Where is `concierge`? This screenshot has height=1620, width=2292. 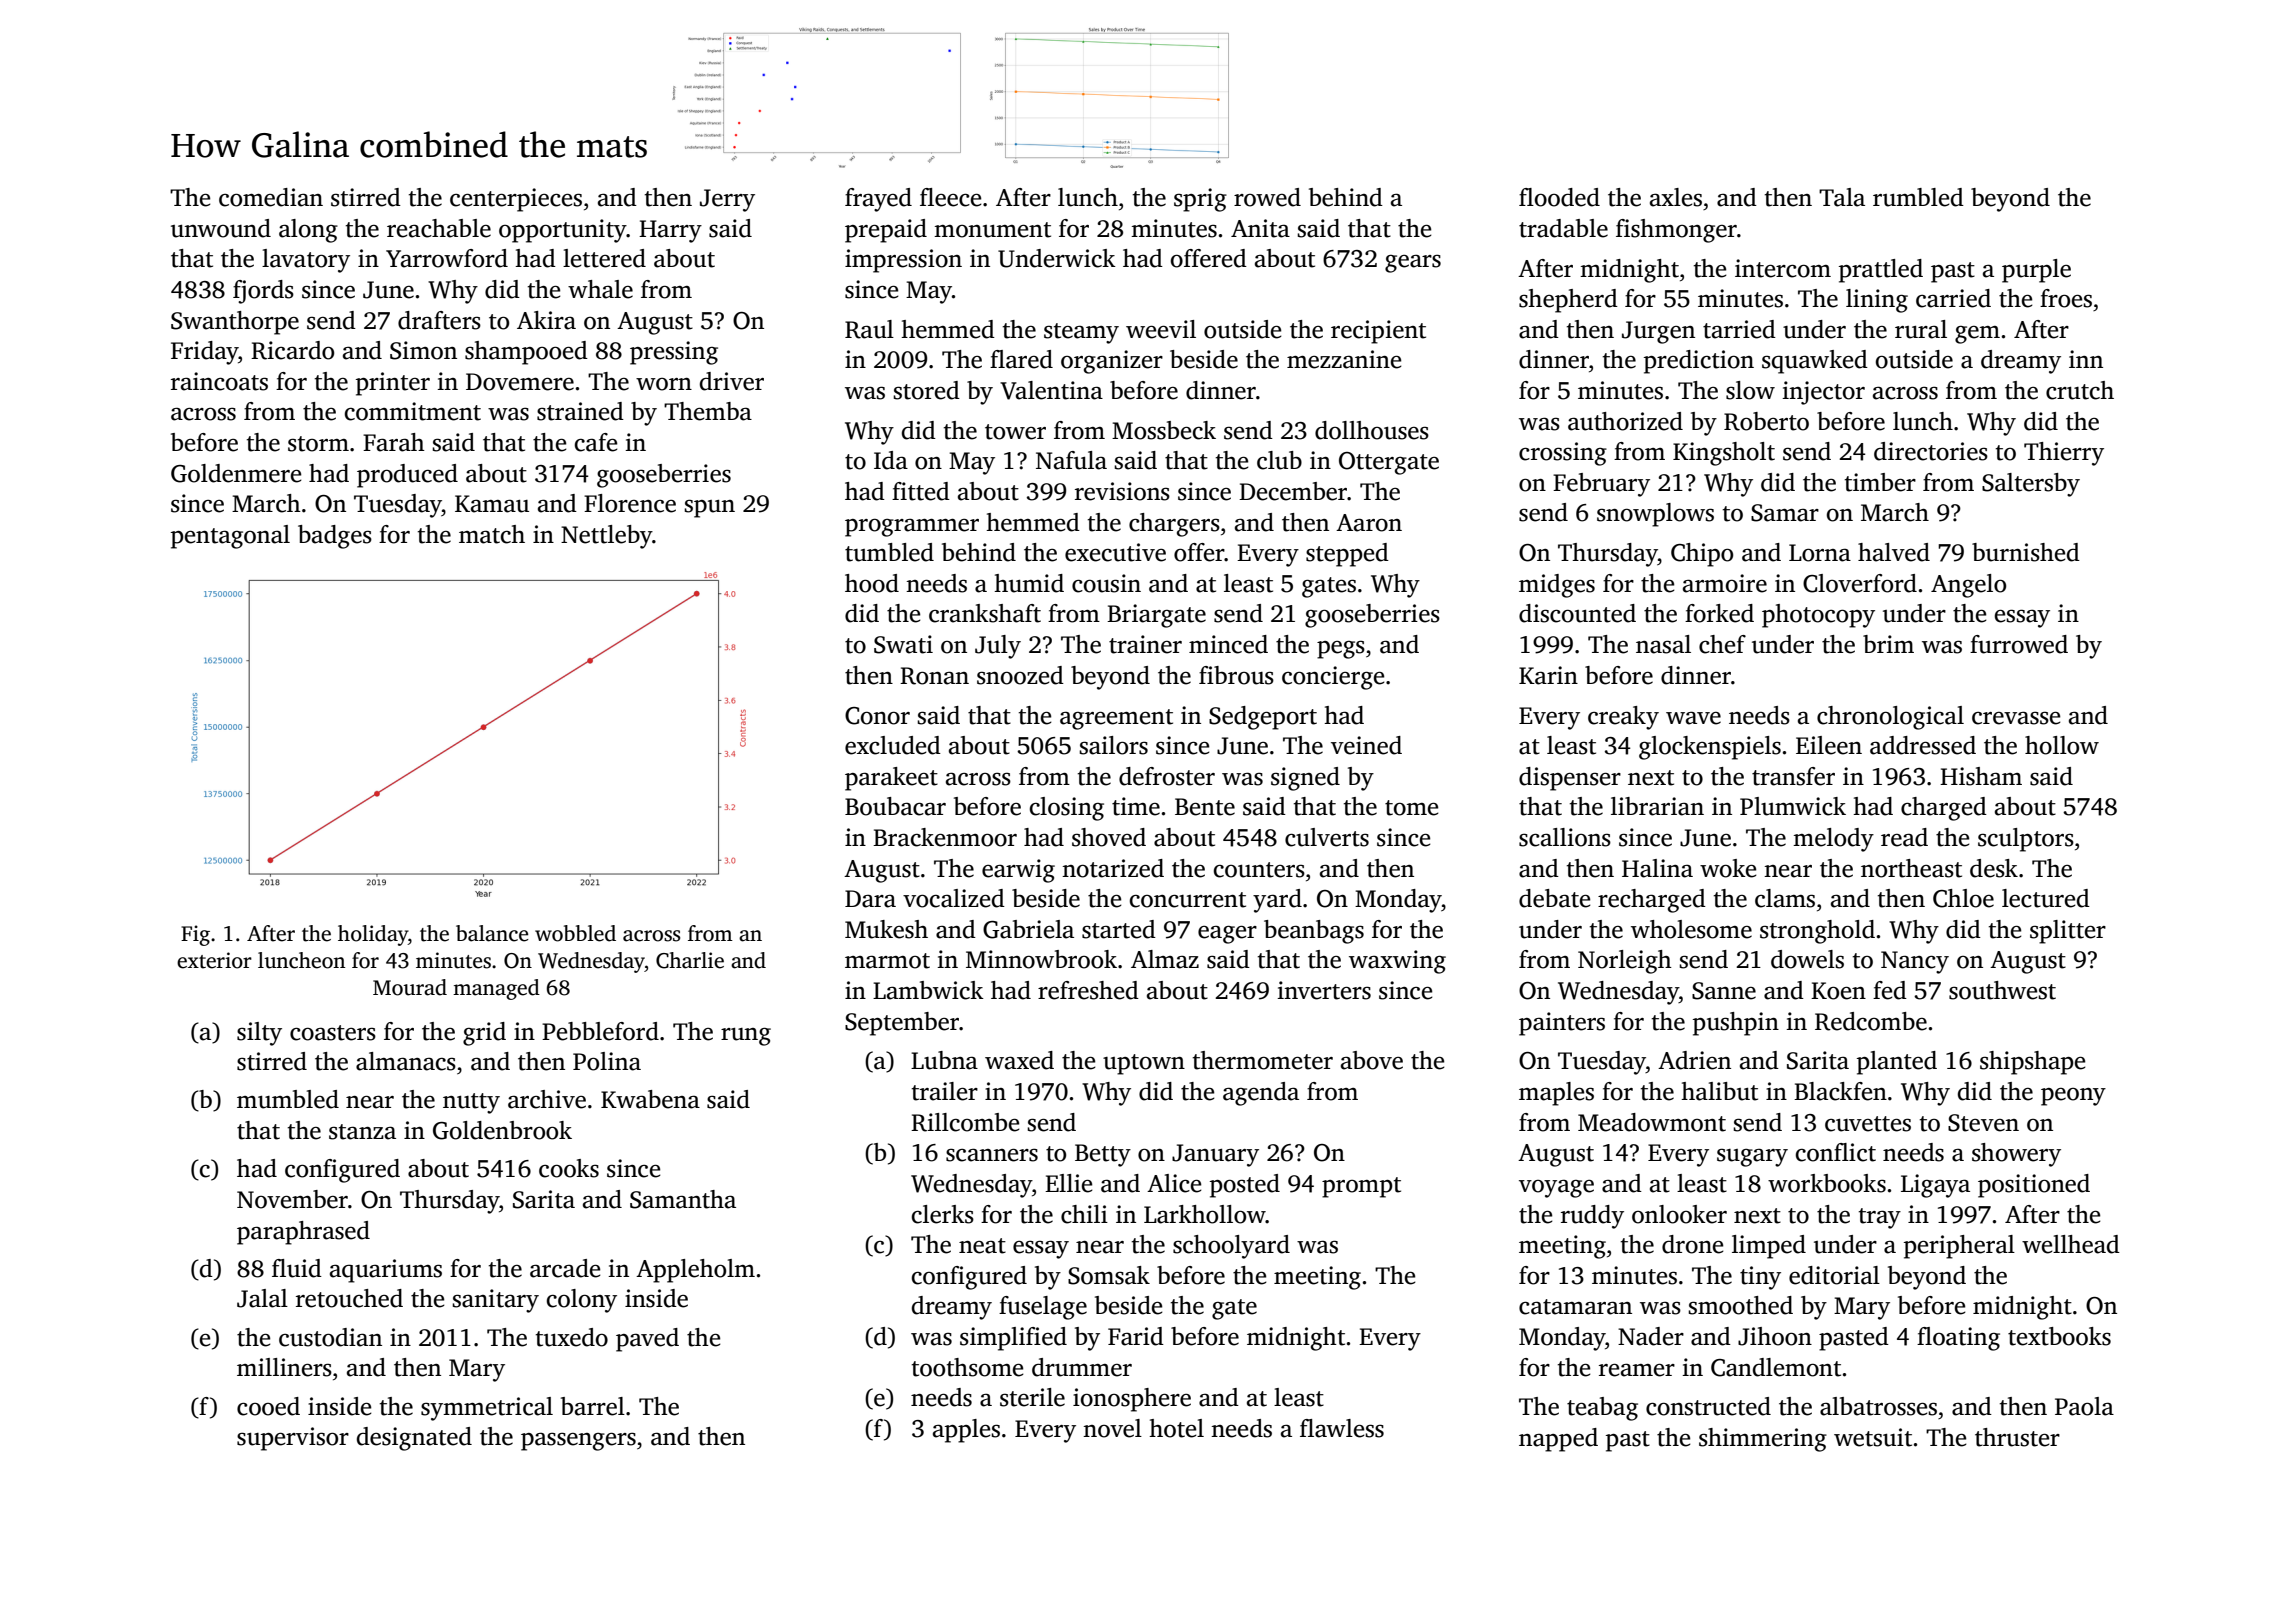
concierge is located at coordinates (1333, 678).
